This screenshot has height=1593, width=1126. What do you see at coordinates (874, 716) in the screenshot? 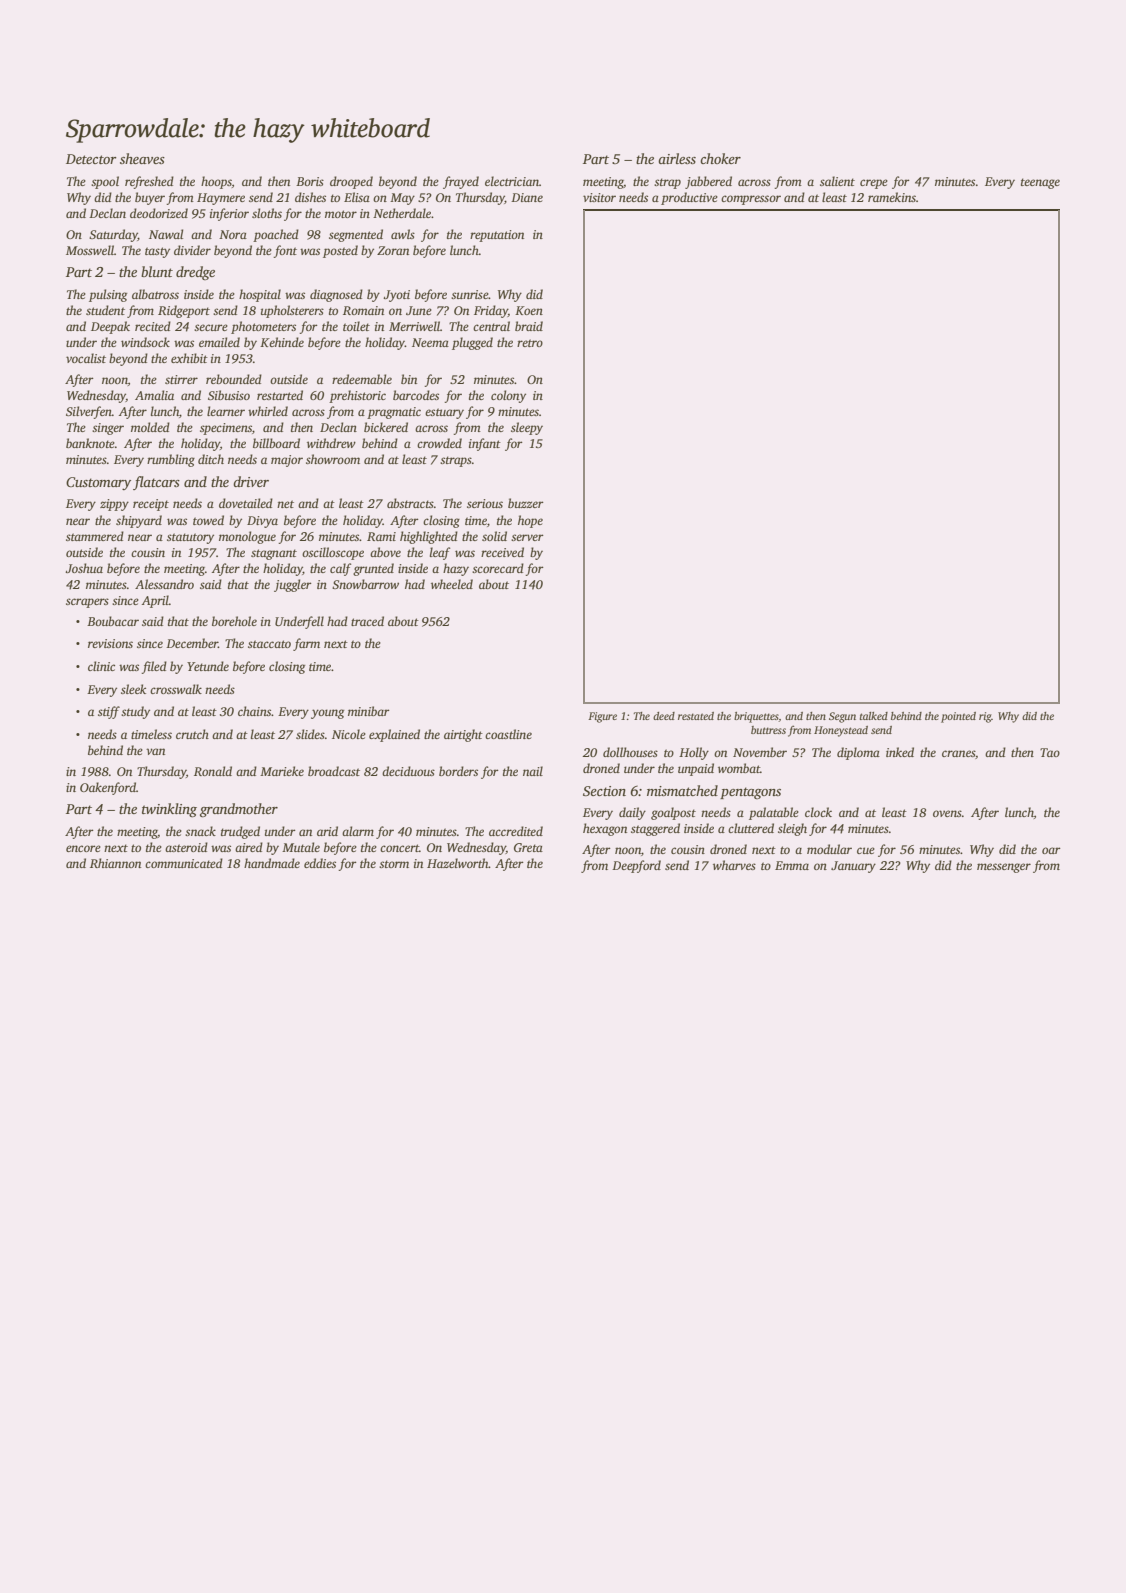
I see `talked` at bounding box center [874, 716].
